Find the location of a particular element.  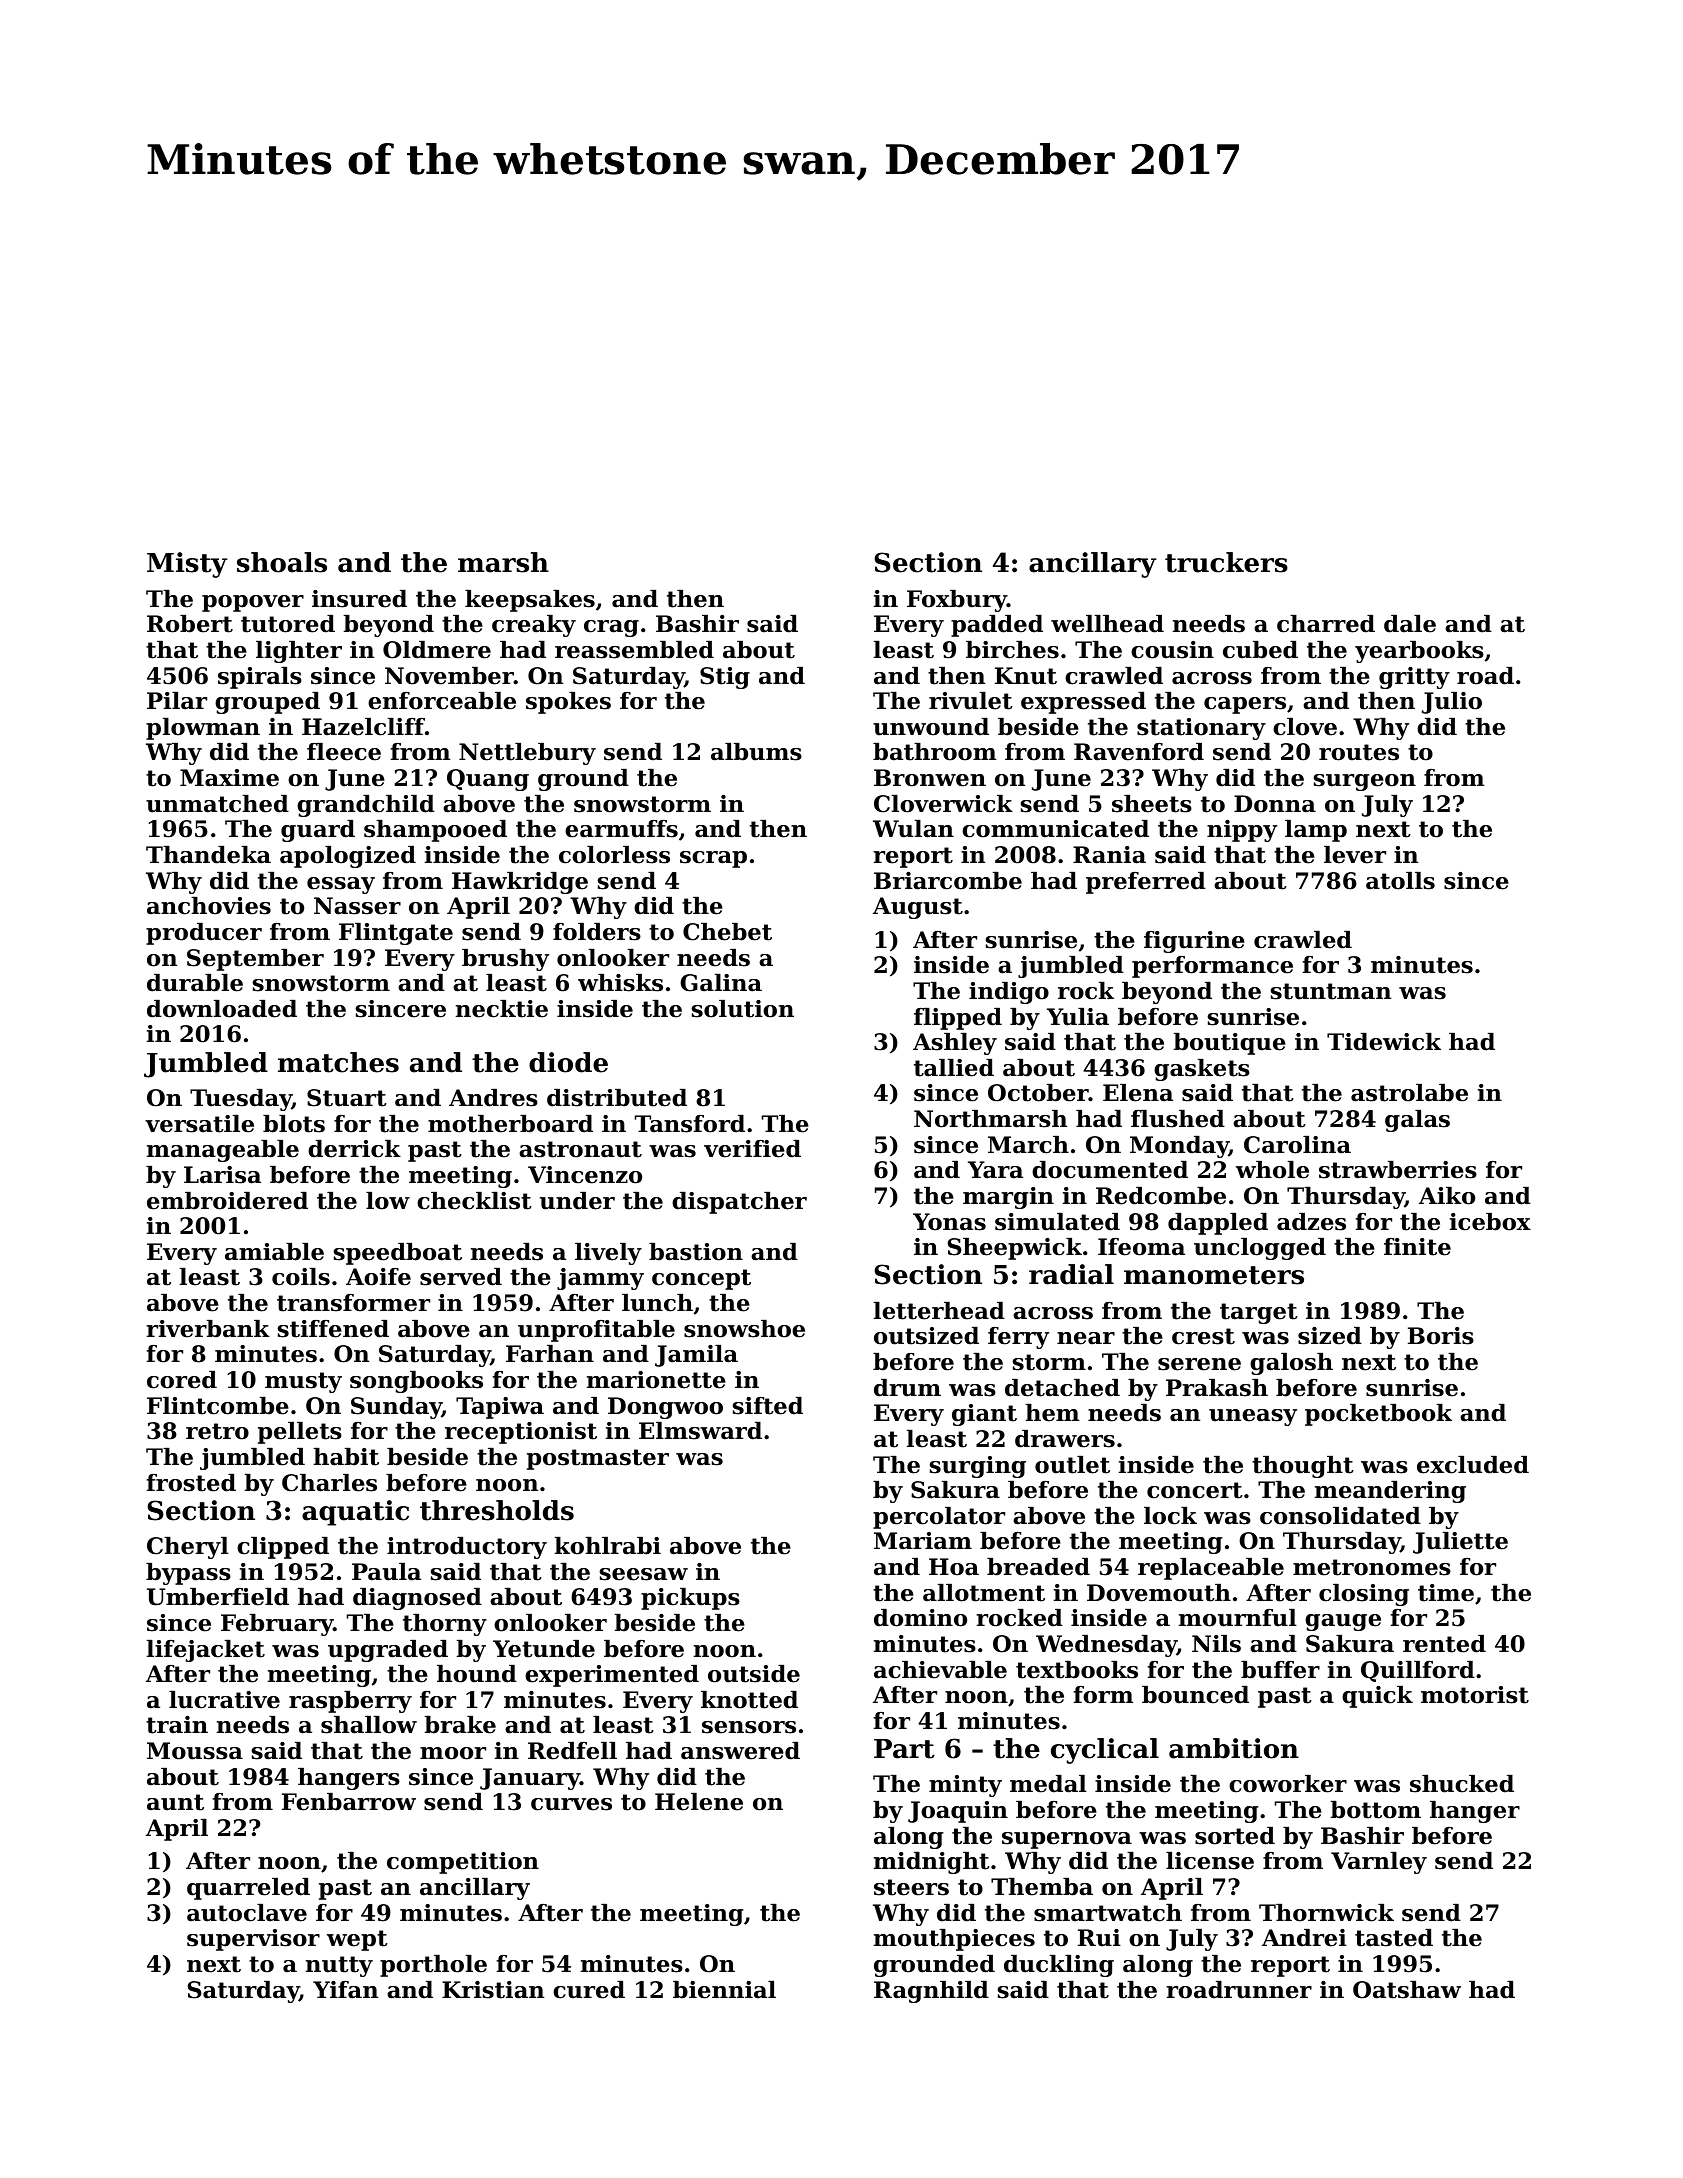

Larisa is located at coordinates (222, 1175).
